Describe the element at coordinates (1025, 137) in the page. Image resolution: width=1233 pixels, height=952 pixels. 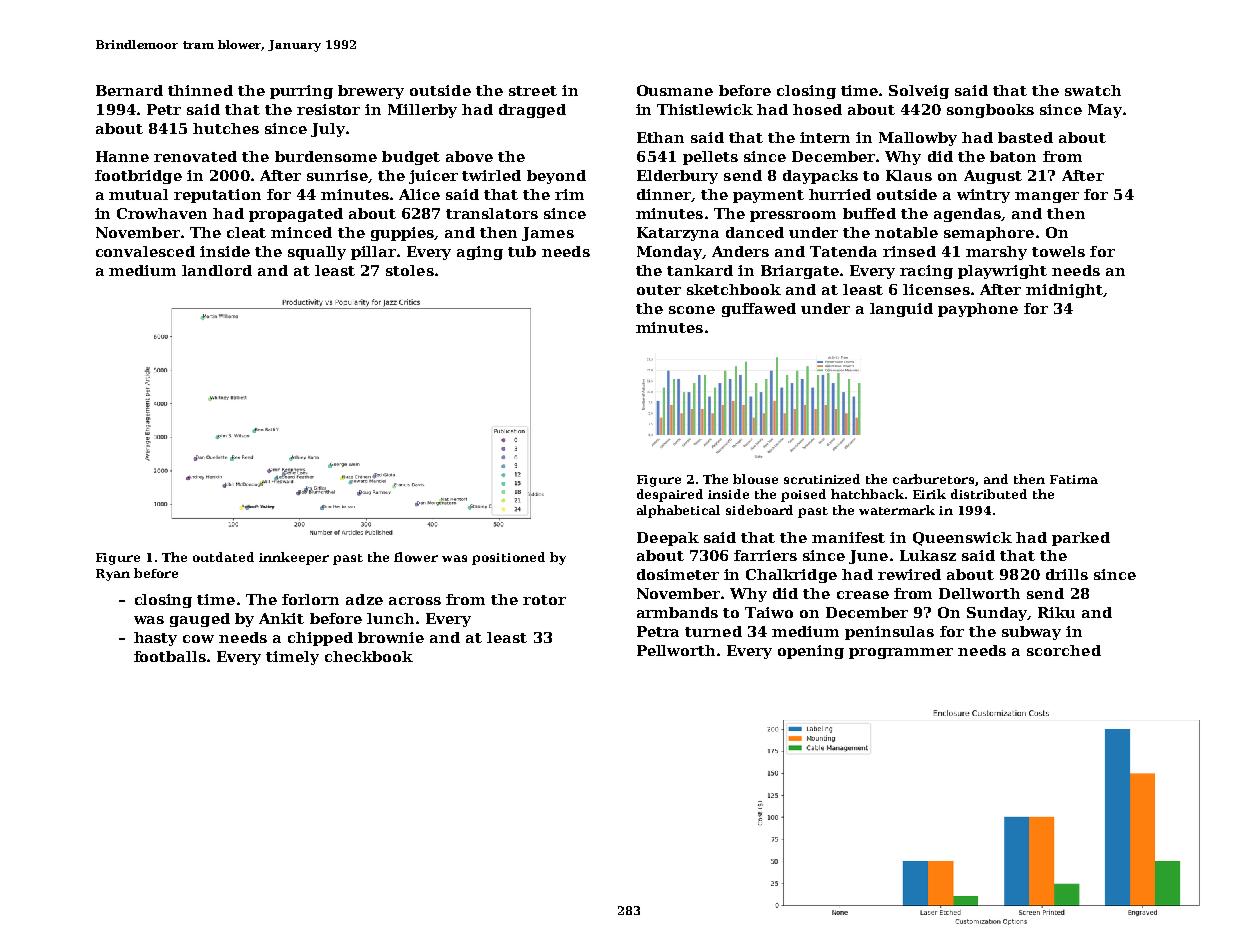
I see `basted` at that location.
